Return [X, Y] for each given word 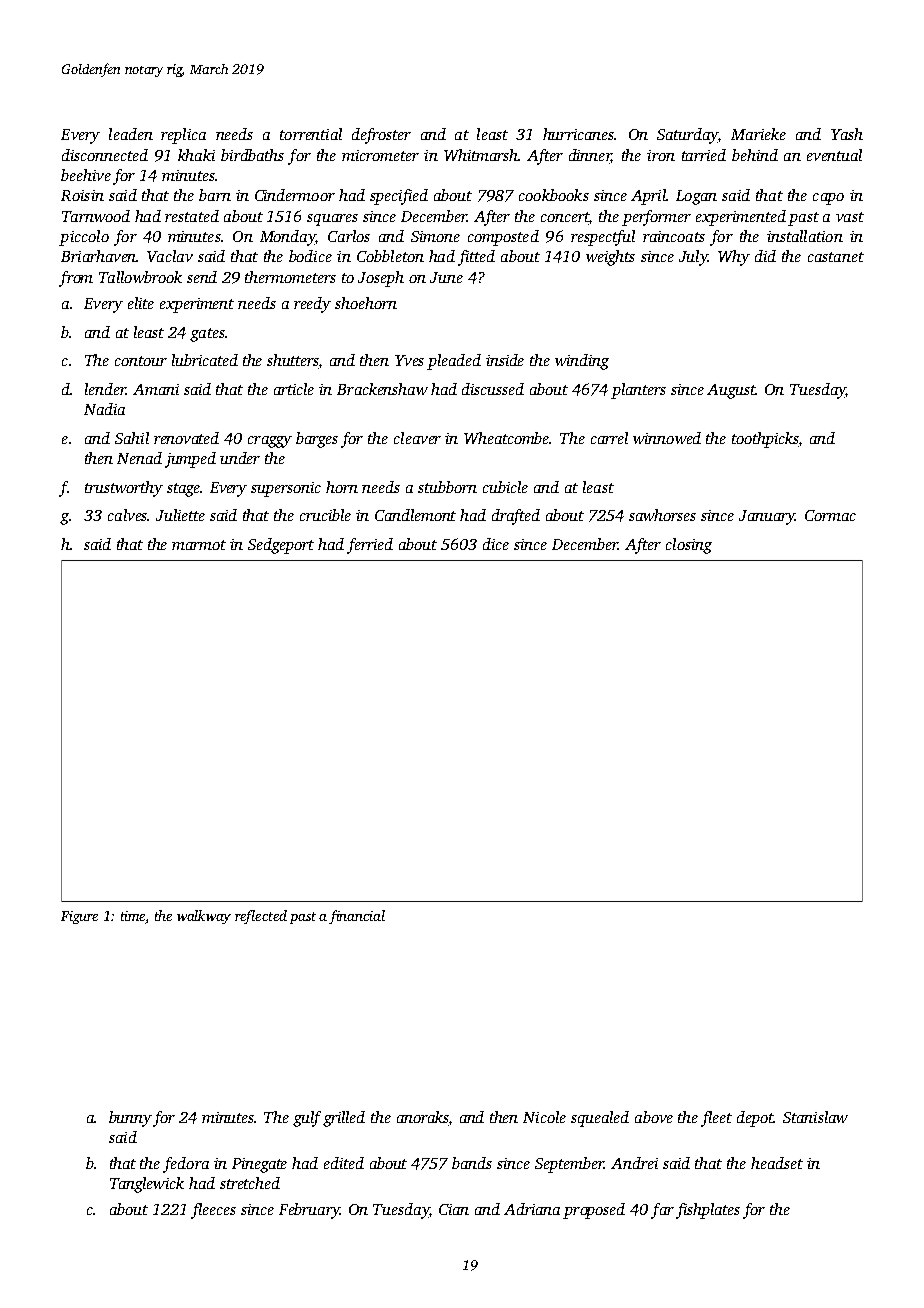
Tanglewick [147, 1185]
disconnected [105, 155]
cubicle [505, 487]
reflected [261, 917]
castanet [836, 257]
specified [399, 197]
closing [689, 546]
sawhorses [662, 515]
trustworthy [124, 489]
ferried [370, 546]
